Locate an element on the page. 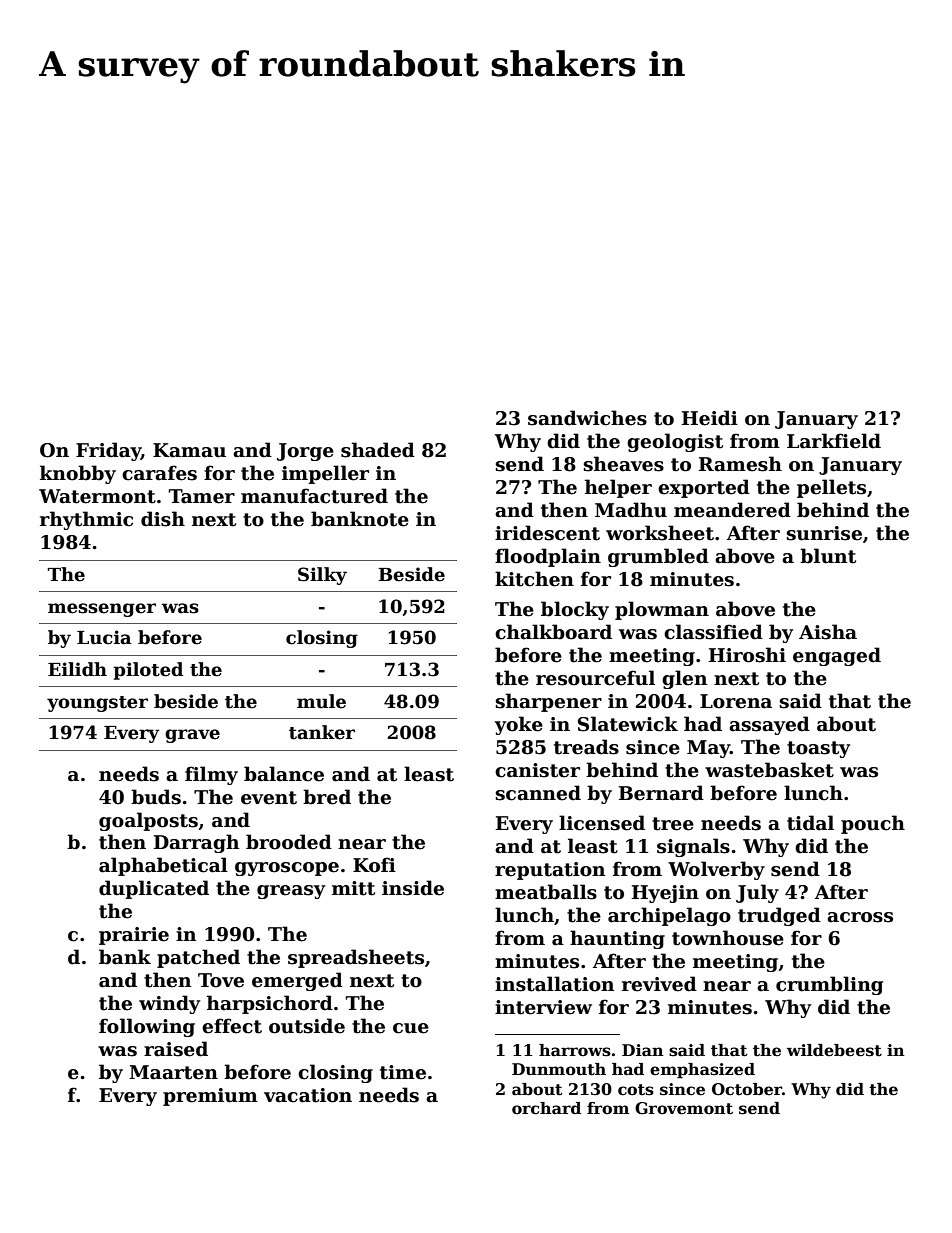  blocky is located at coordinates (575, 610).
